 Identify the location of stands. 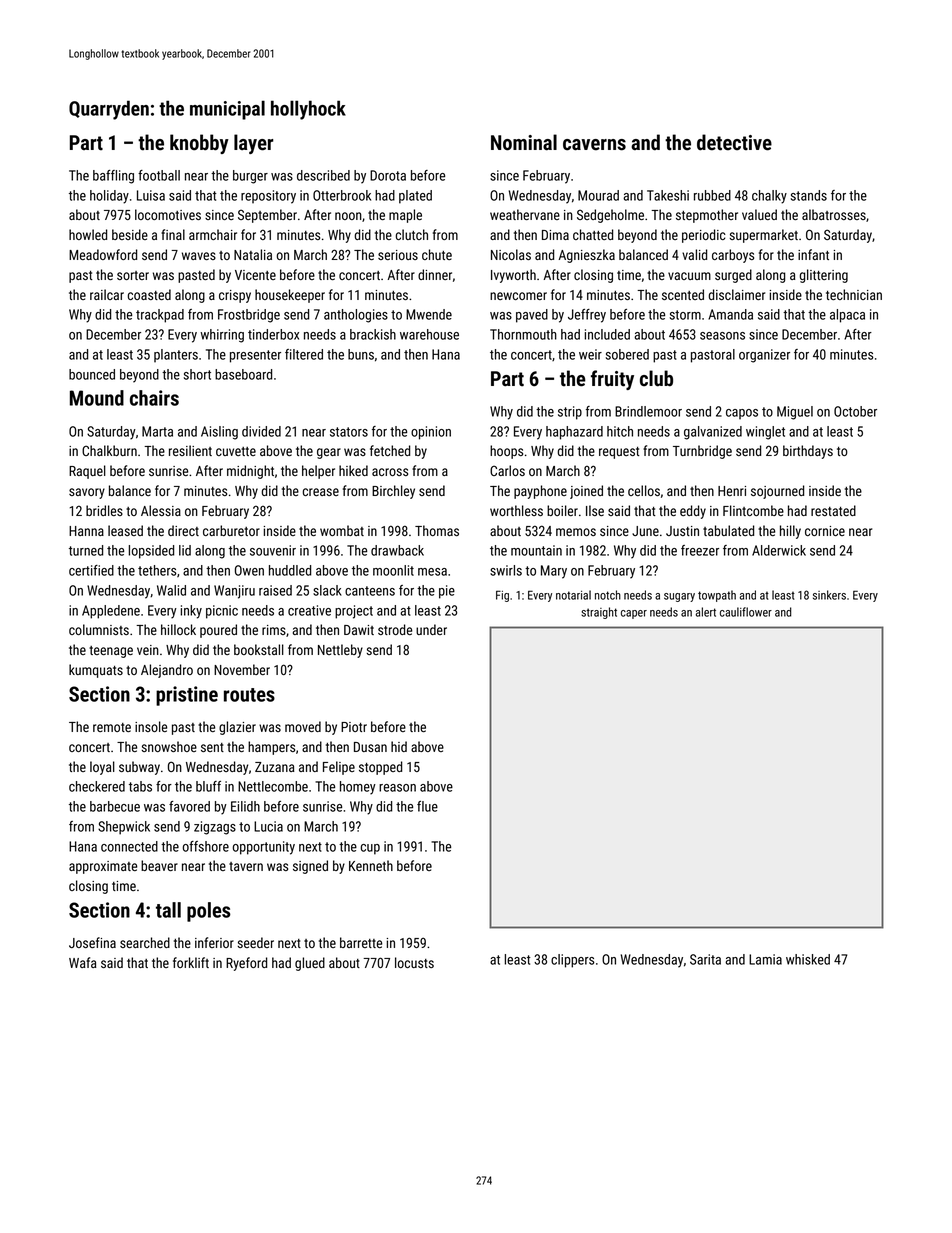
(809, 195).
